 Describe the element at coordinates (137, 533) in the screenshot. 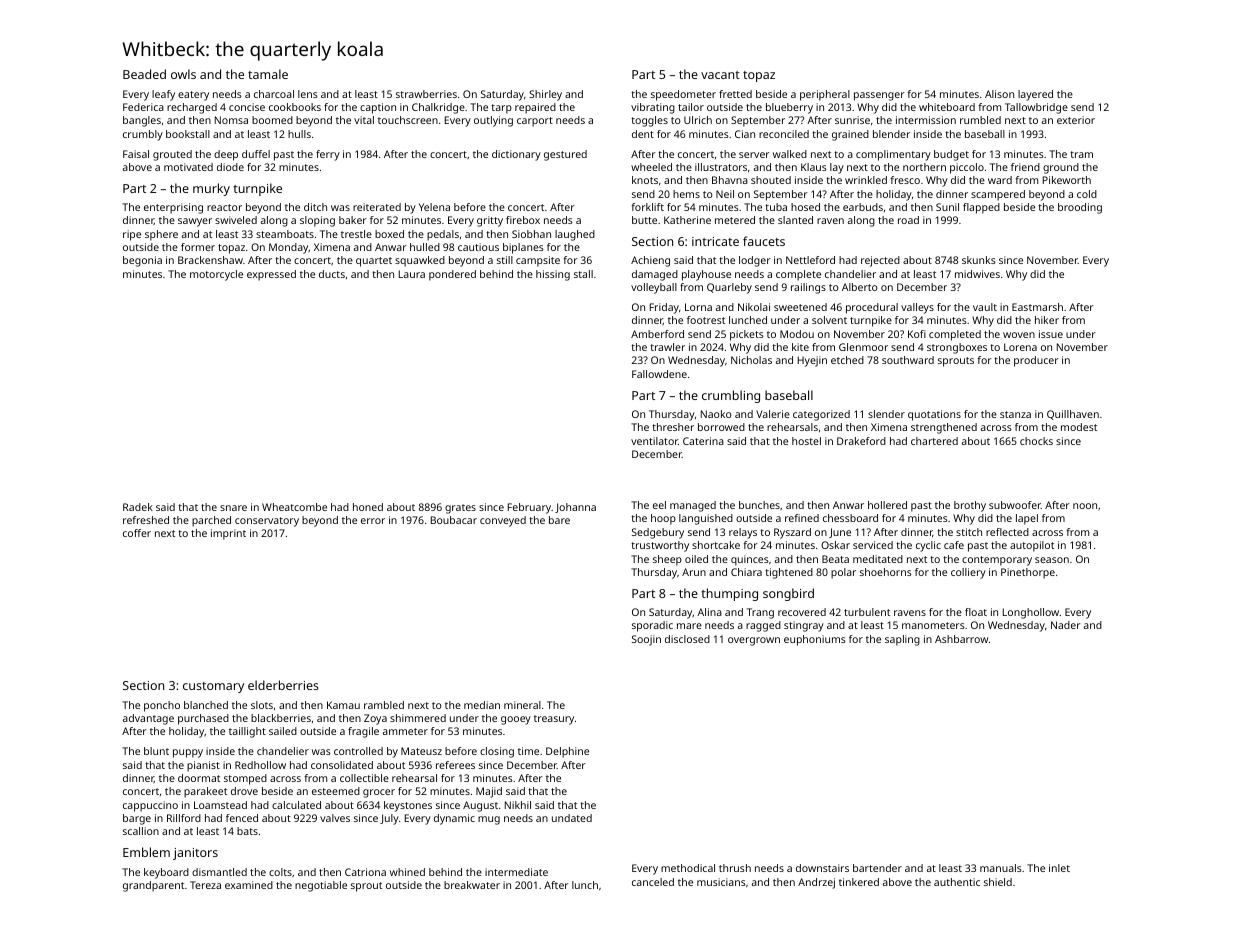

I see `coffer` at that location.
